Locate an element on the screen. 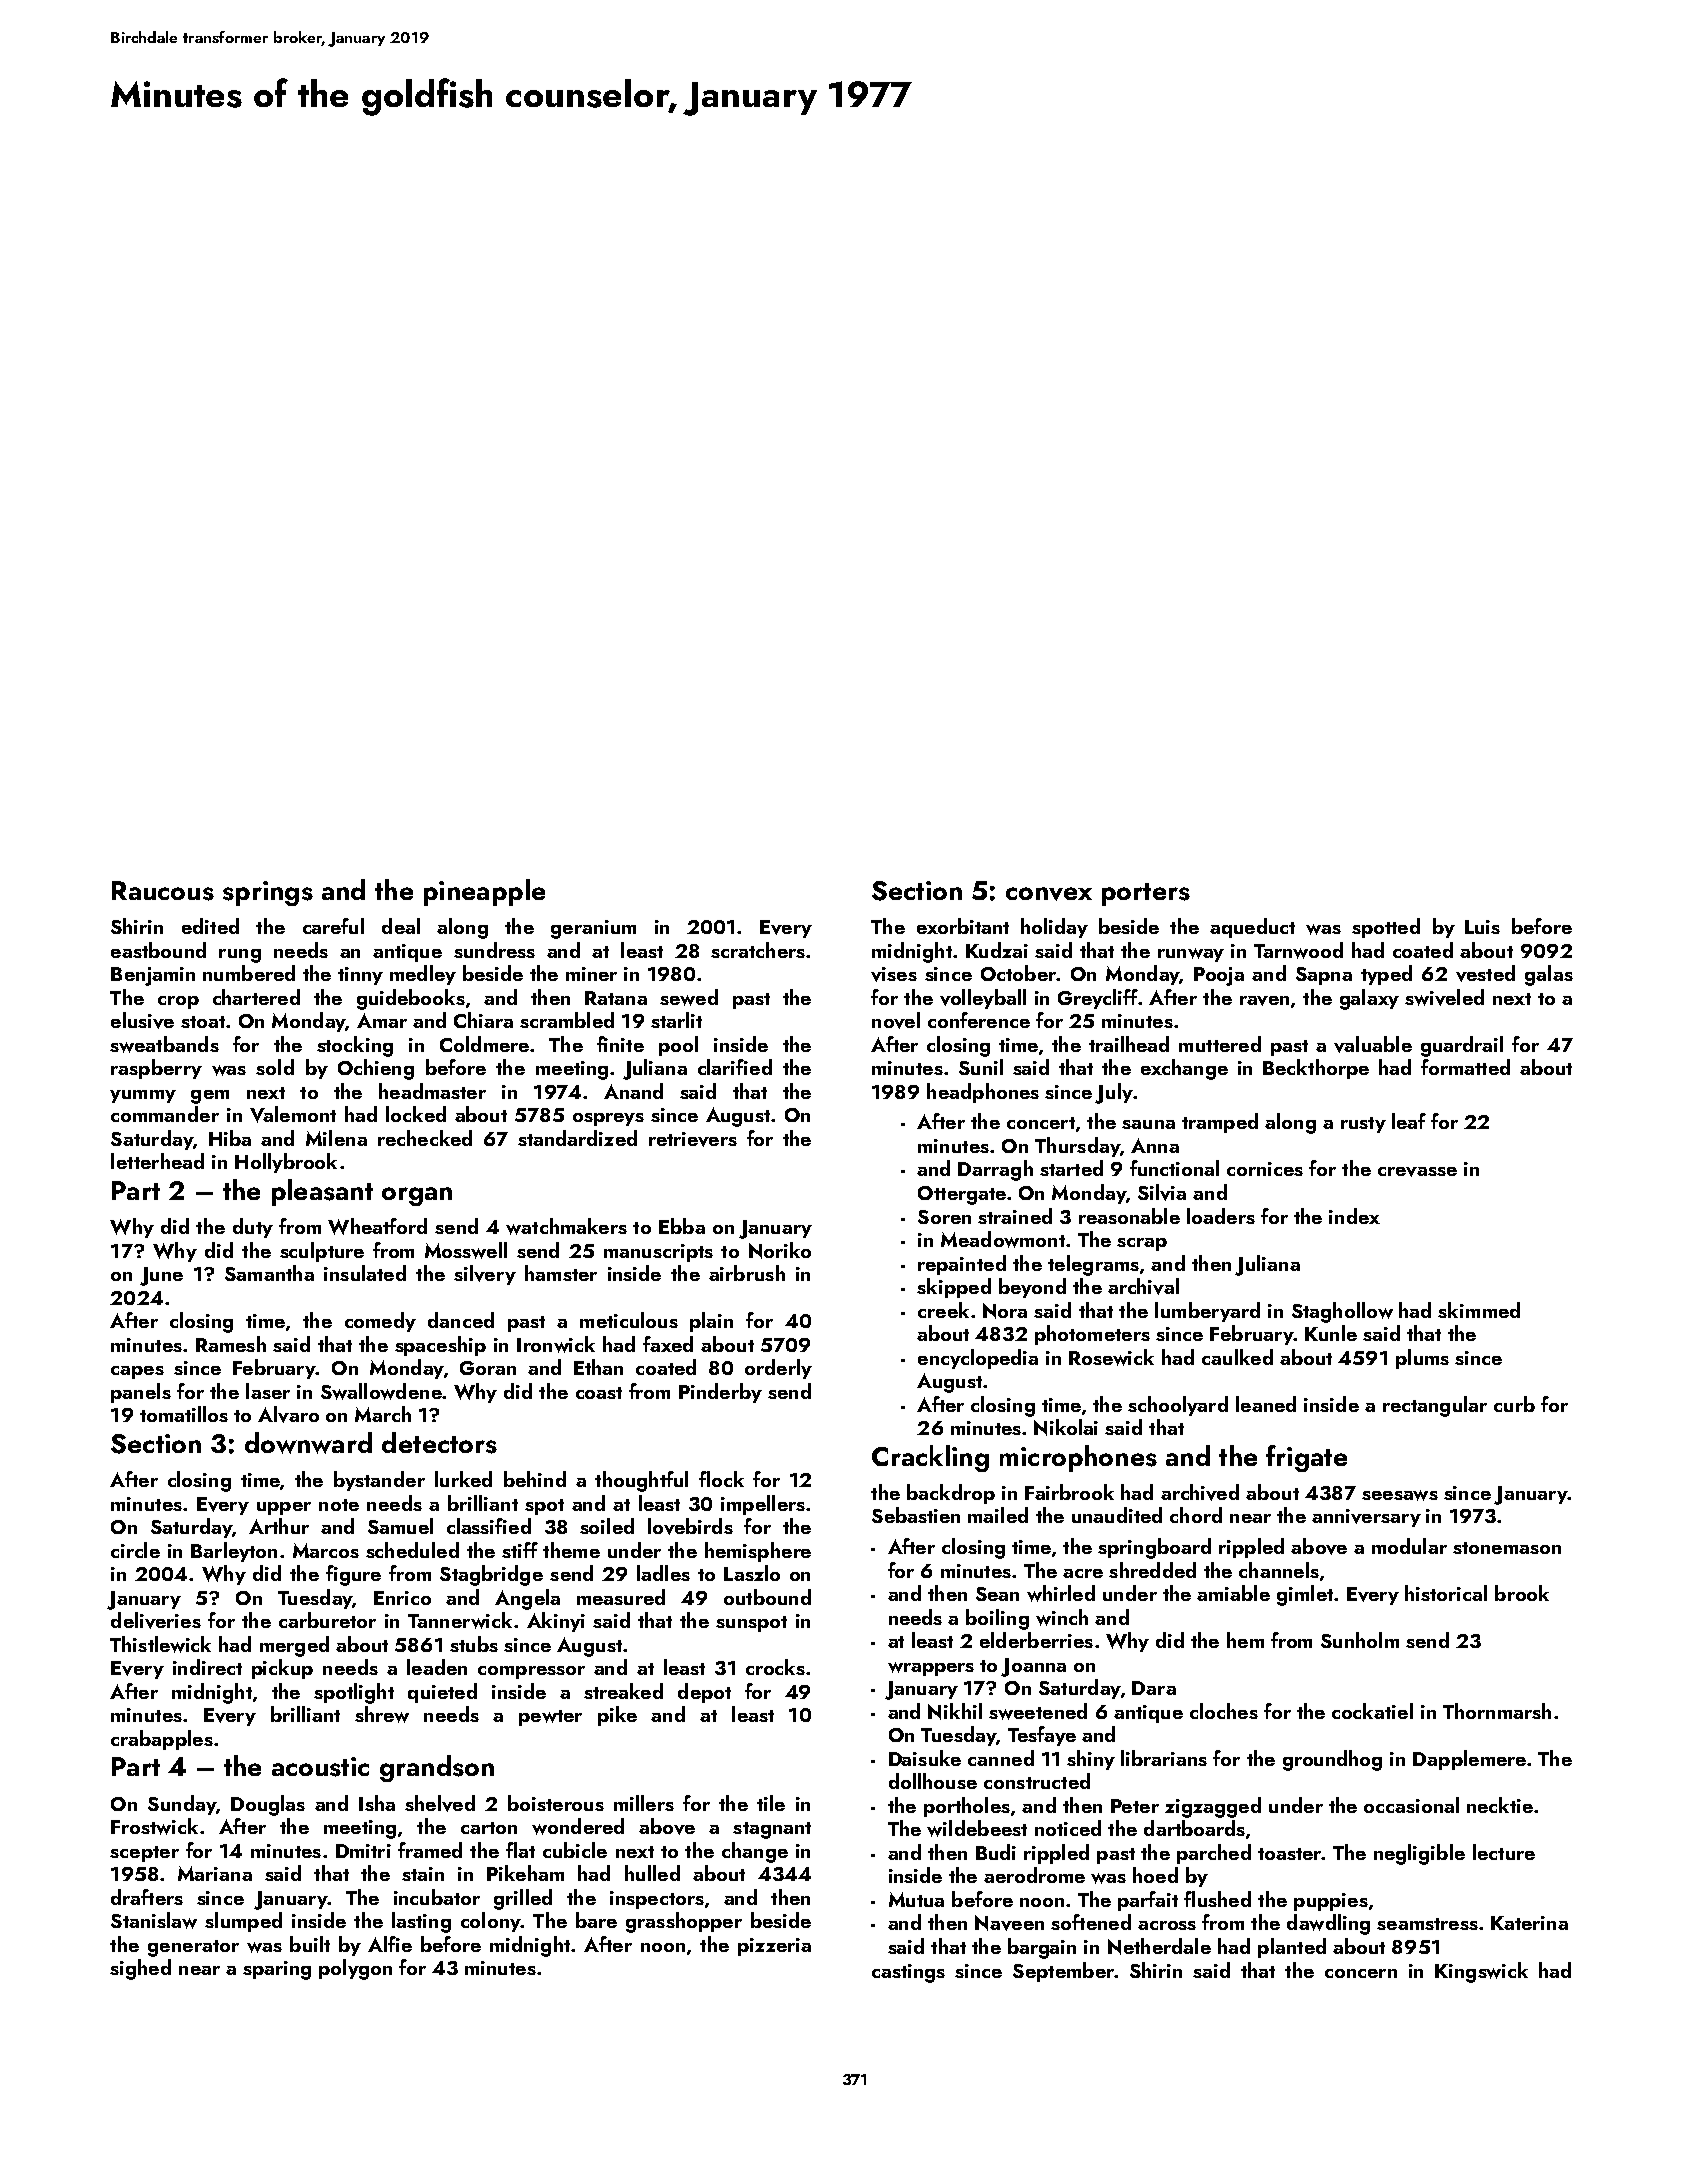  scrap is located at coordinates (1142, 1244).
